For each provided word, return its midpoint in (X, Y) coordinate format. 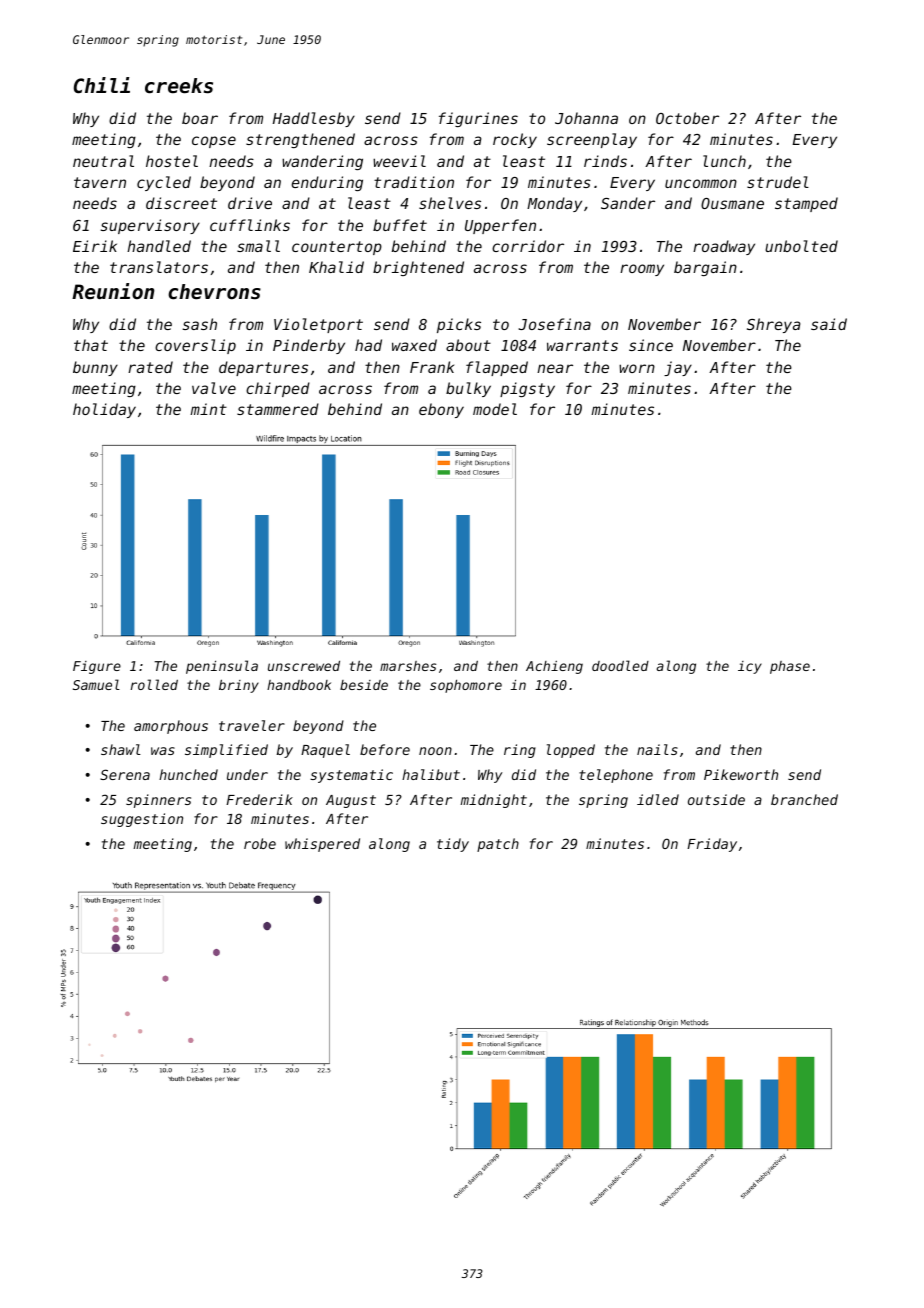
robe (260, 843)
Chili (102, 85)
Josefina (555, 324)
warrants (582, 345)
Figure (97, 667)
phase (790, 667)
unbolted (801, 246)
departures (263, 368)
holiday (104, 410)
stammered (278, 409)
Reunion (113, 291)
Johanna (586, 118)
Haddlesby (314, 119)
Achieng (554, 667)
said (829, 324)
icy (750, 667)
